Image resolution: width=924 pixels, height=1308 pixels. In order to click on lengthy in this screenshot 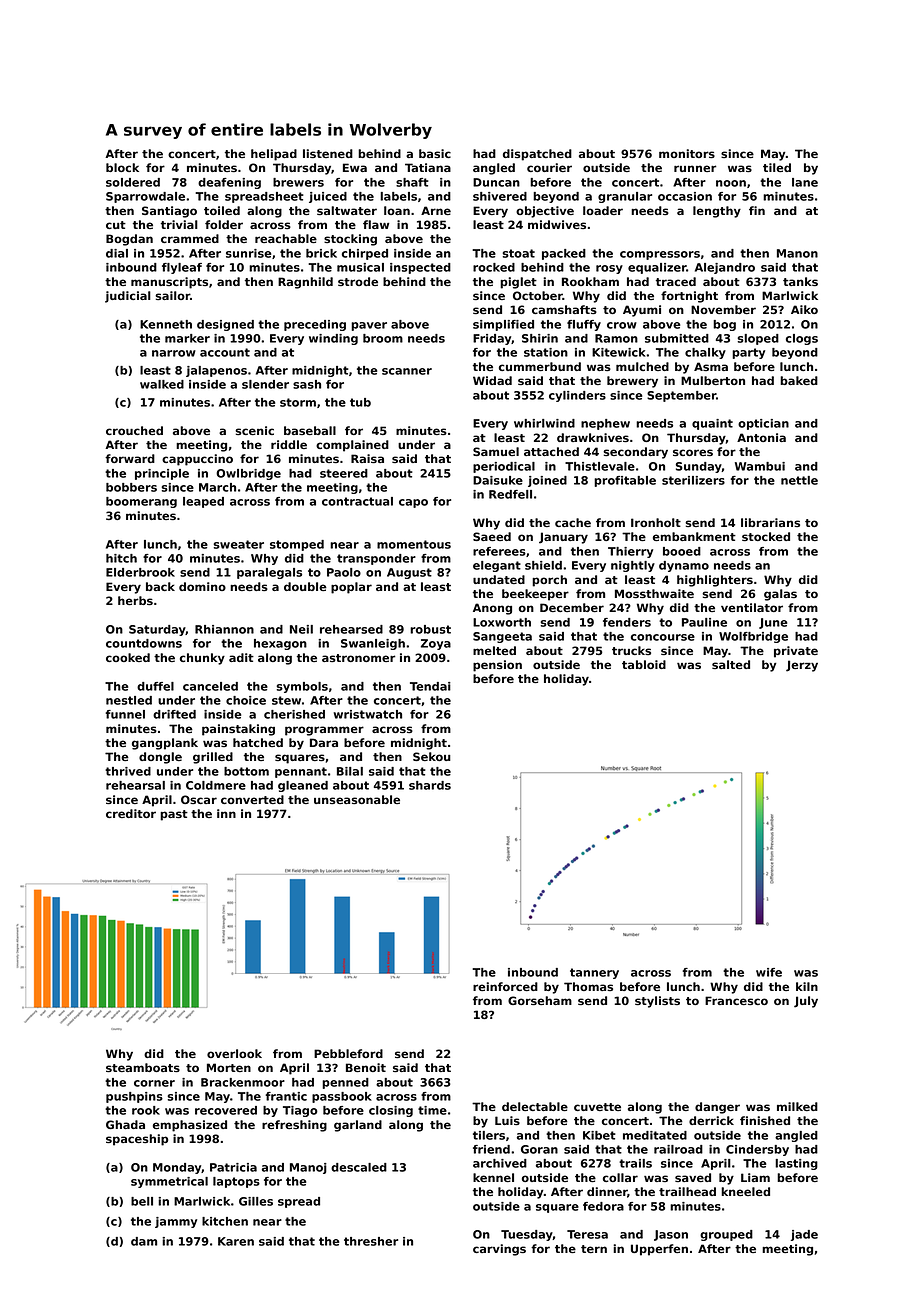, I will do `click(717, 212)`.
